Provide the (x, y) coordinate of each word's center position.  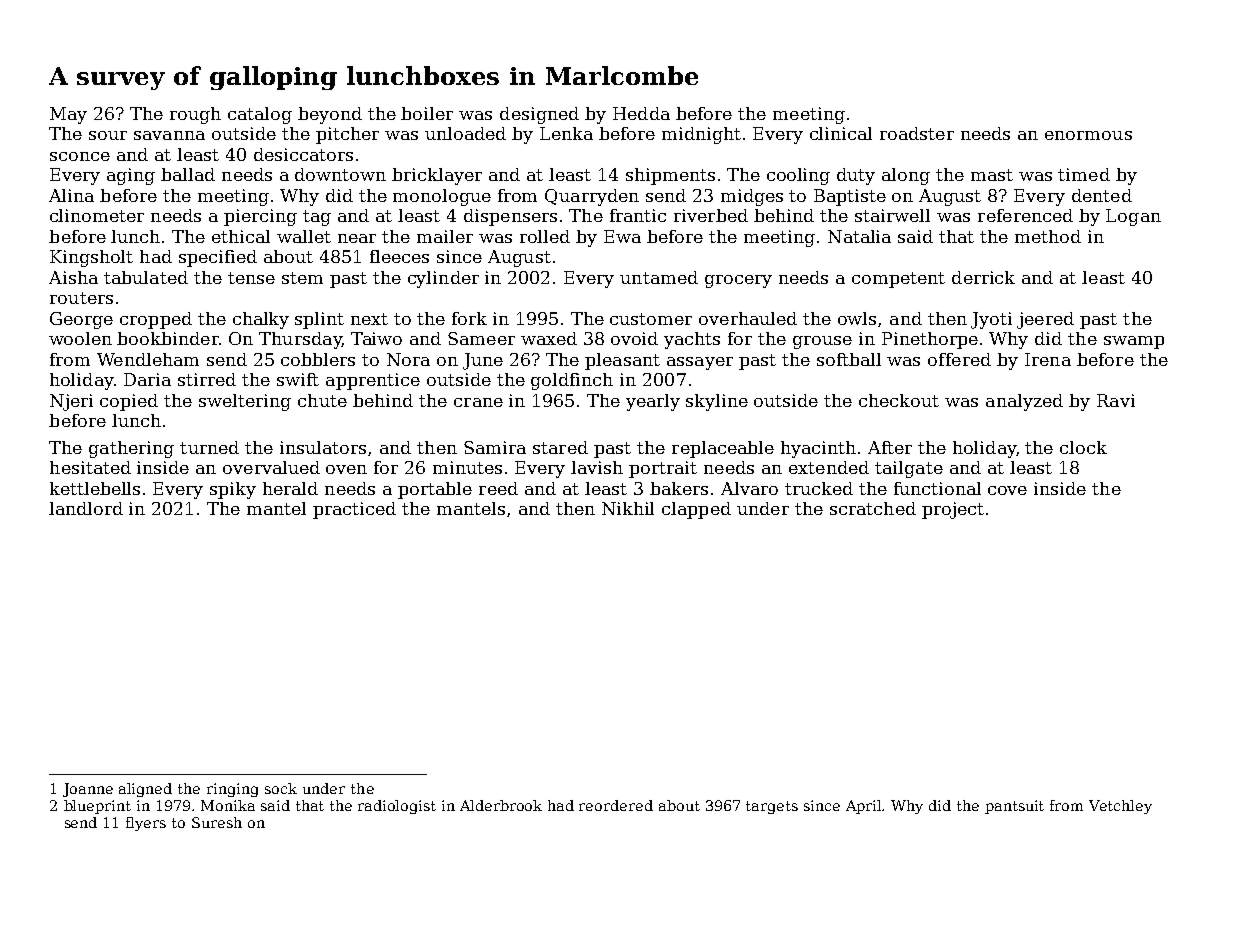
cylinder (443, 279)
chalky (261, 320)
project (953, 510)
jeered (1045, 320)
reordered (616, 805)
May (68, 115)
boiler (427, 113)
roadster (917, 133)
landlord (86, 508)
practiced (354, 510)
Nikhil (628, 508)
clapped (696, 510)
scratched (873, 508)
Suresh (217, 822)
